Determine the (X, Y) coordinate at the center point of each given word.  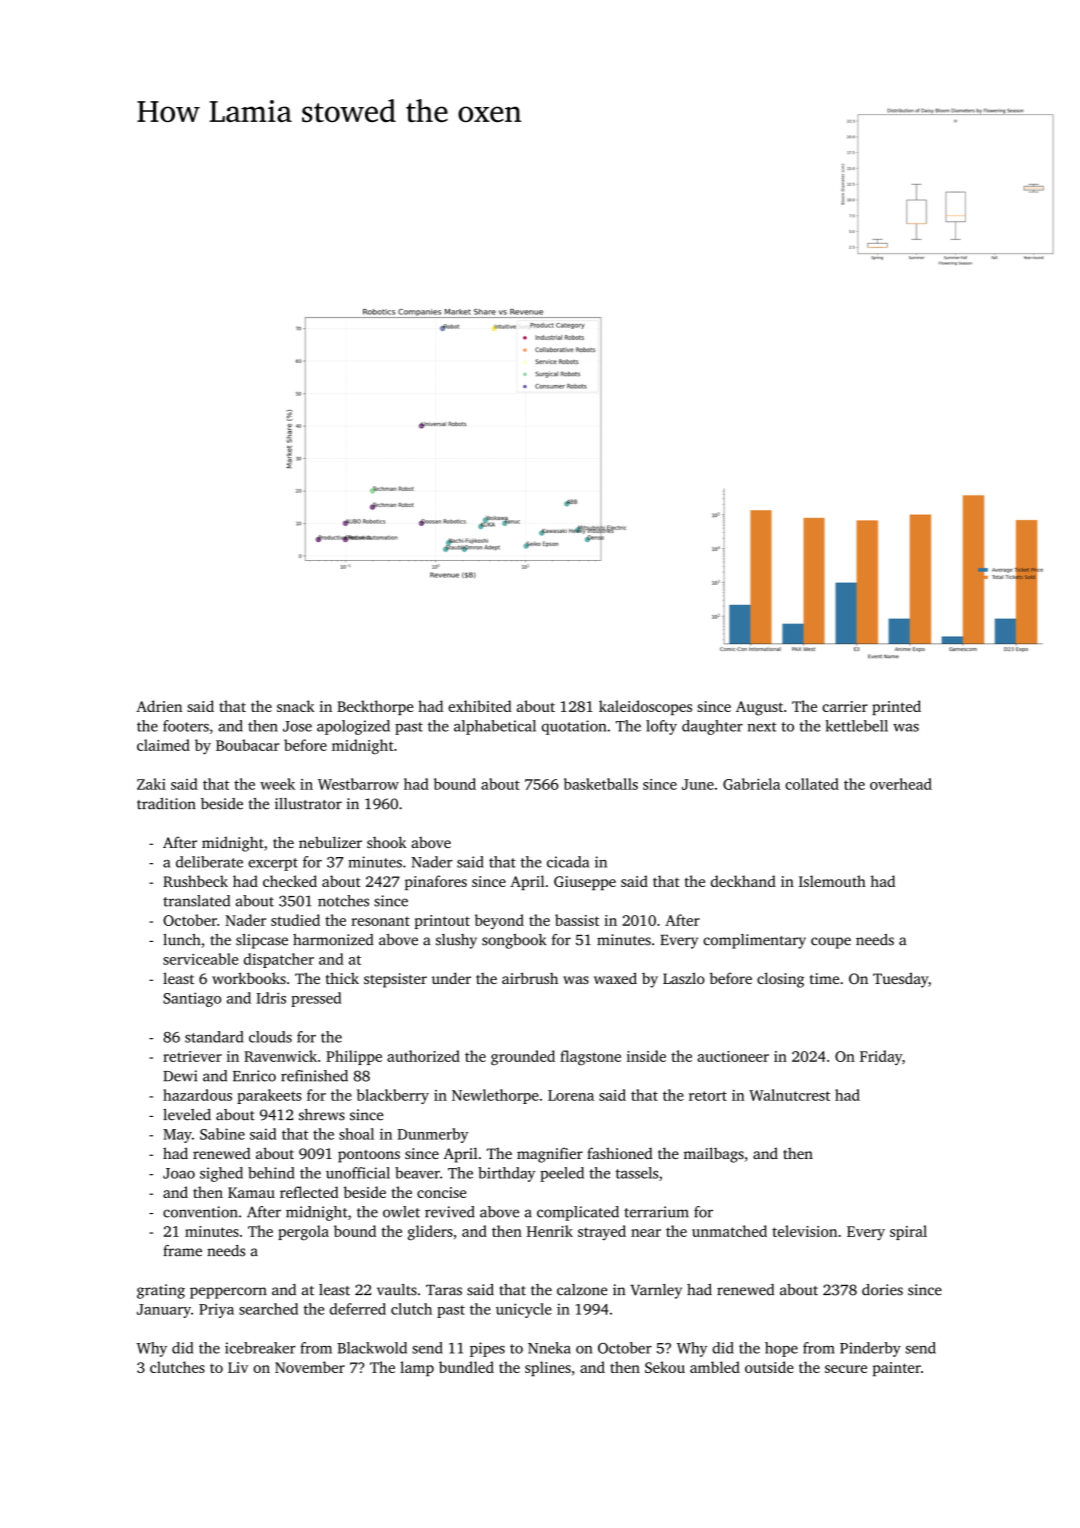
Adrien (159, 706)
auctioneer (733, 1056)
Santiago (192, 999)
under (451, 978)
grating (161, 1291)
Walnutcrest (789, 1095)
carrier (845, 706)
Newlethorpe (495, 1096)
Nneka (549, 1348)
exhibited (480, 706)
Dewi (180, 1076)
